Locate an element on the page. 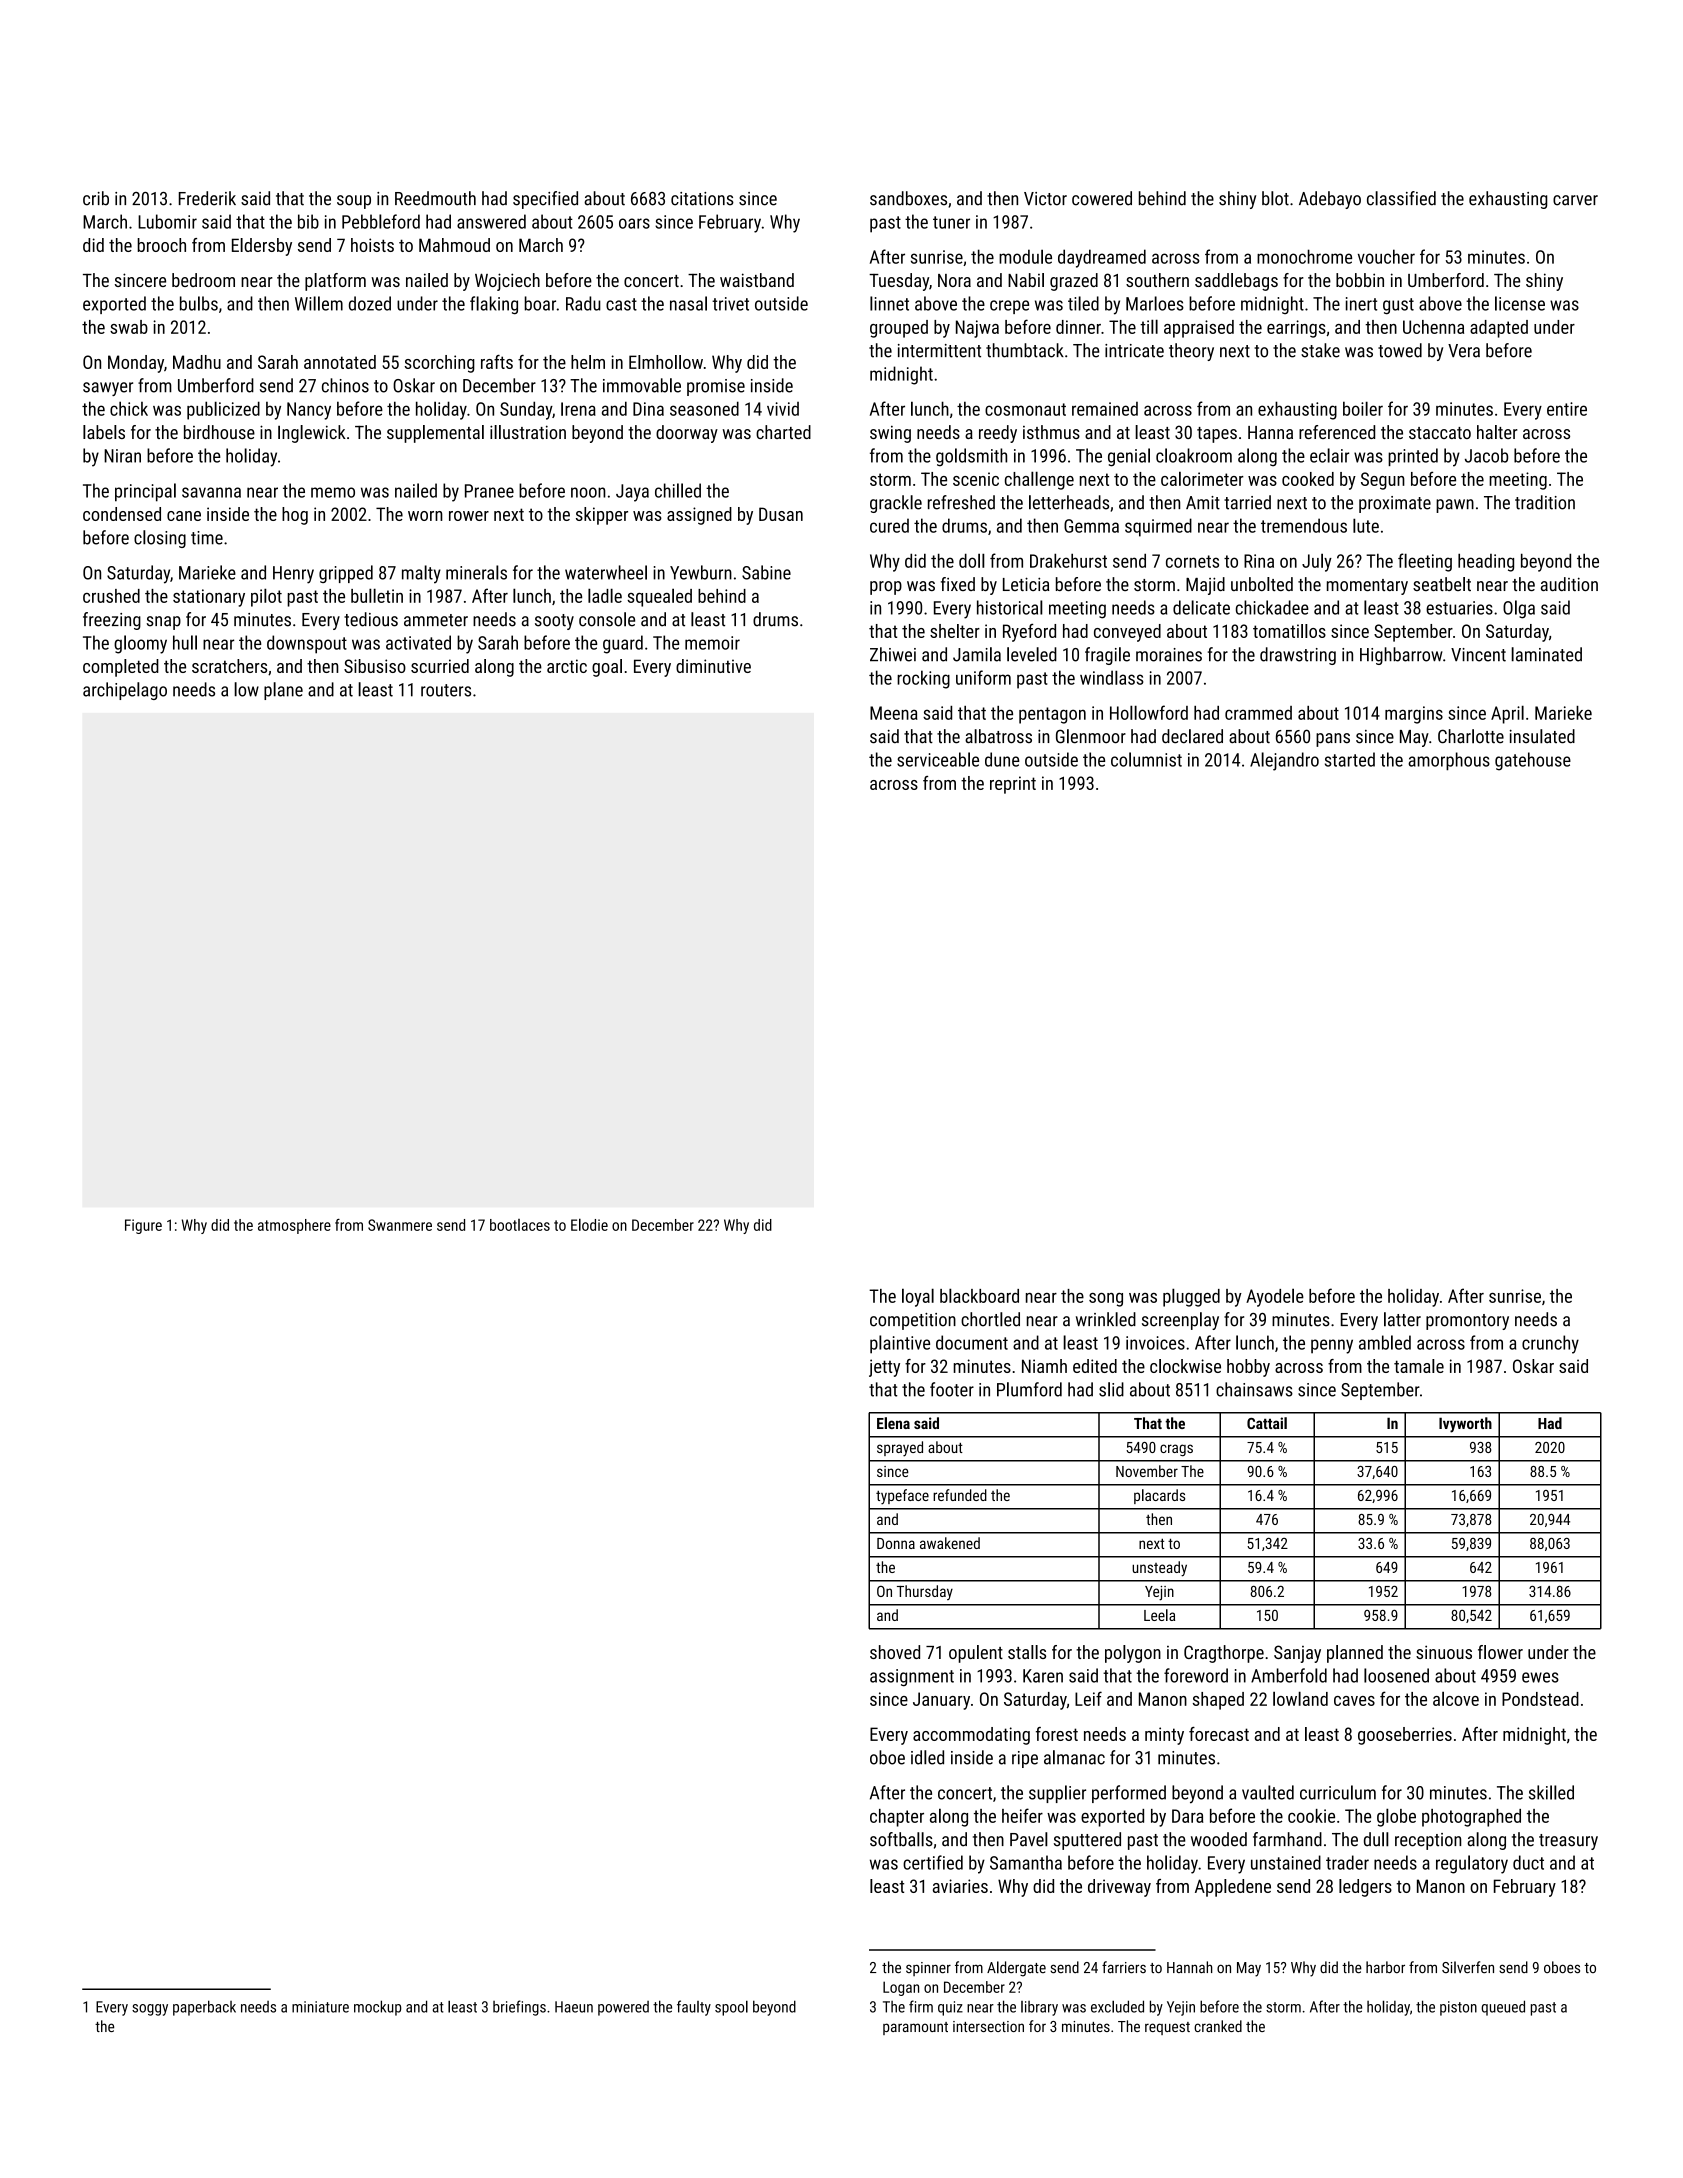 Image resolution: width=1683 pixels, height=2178 pixels. Victor is located at coordinates (1045, 199).
